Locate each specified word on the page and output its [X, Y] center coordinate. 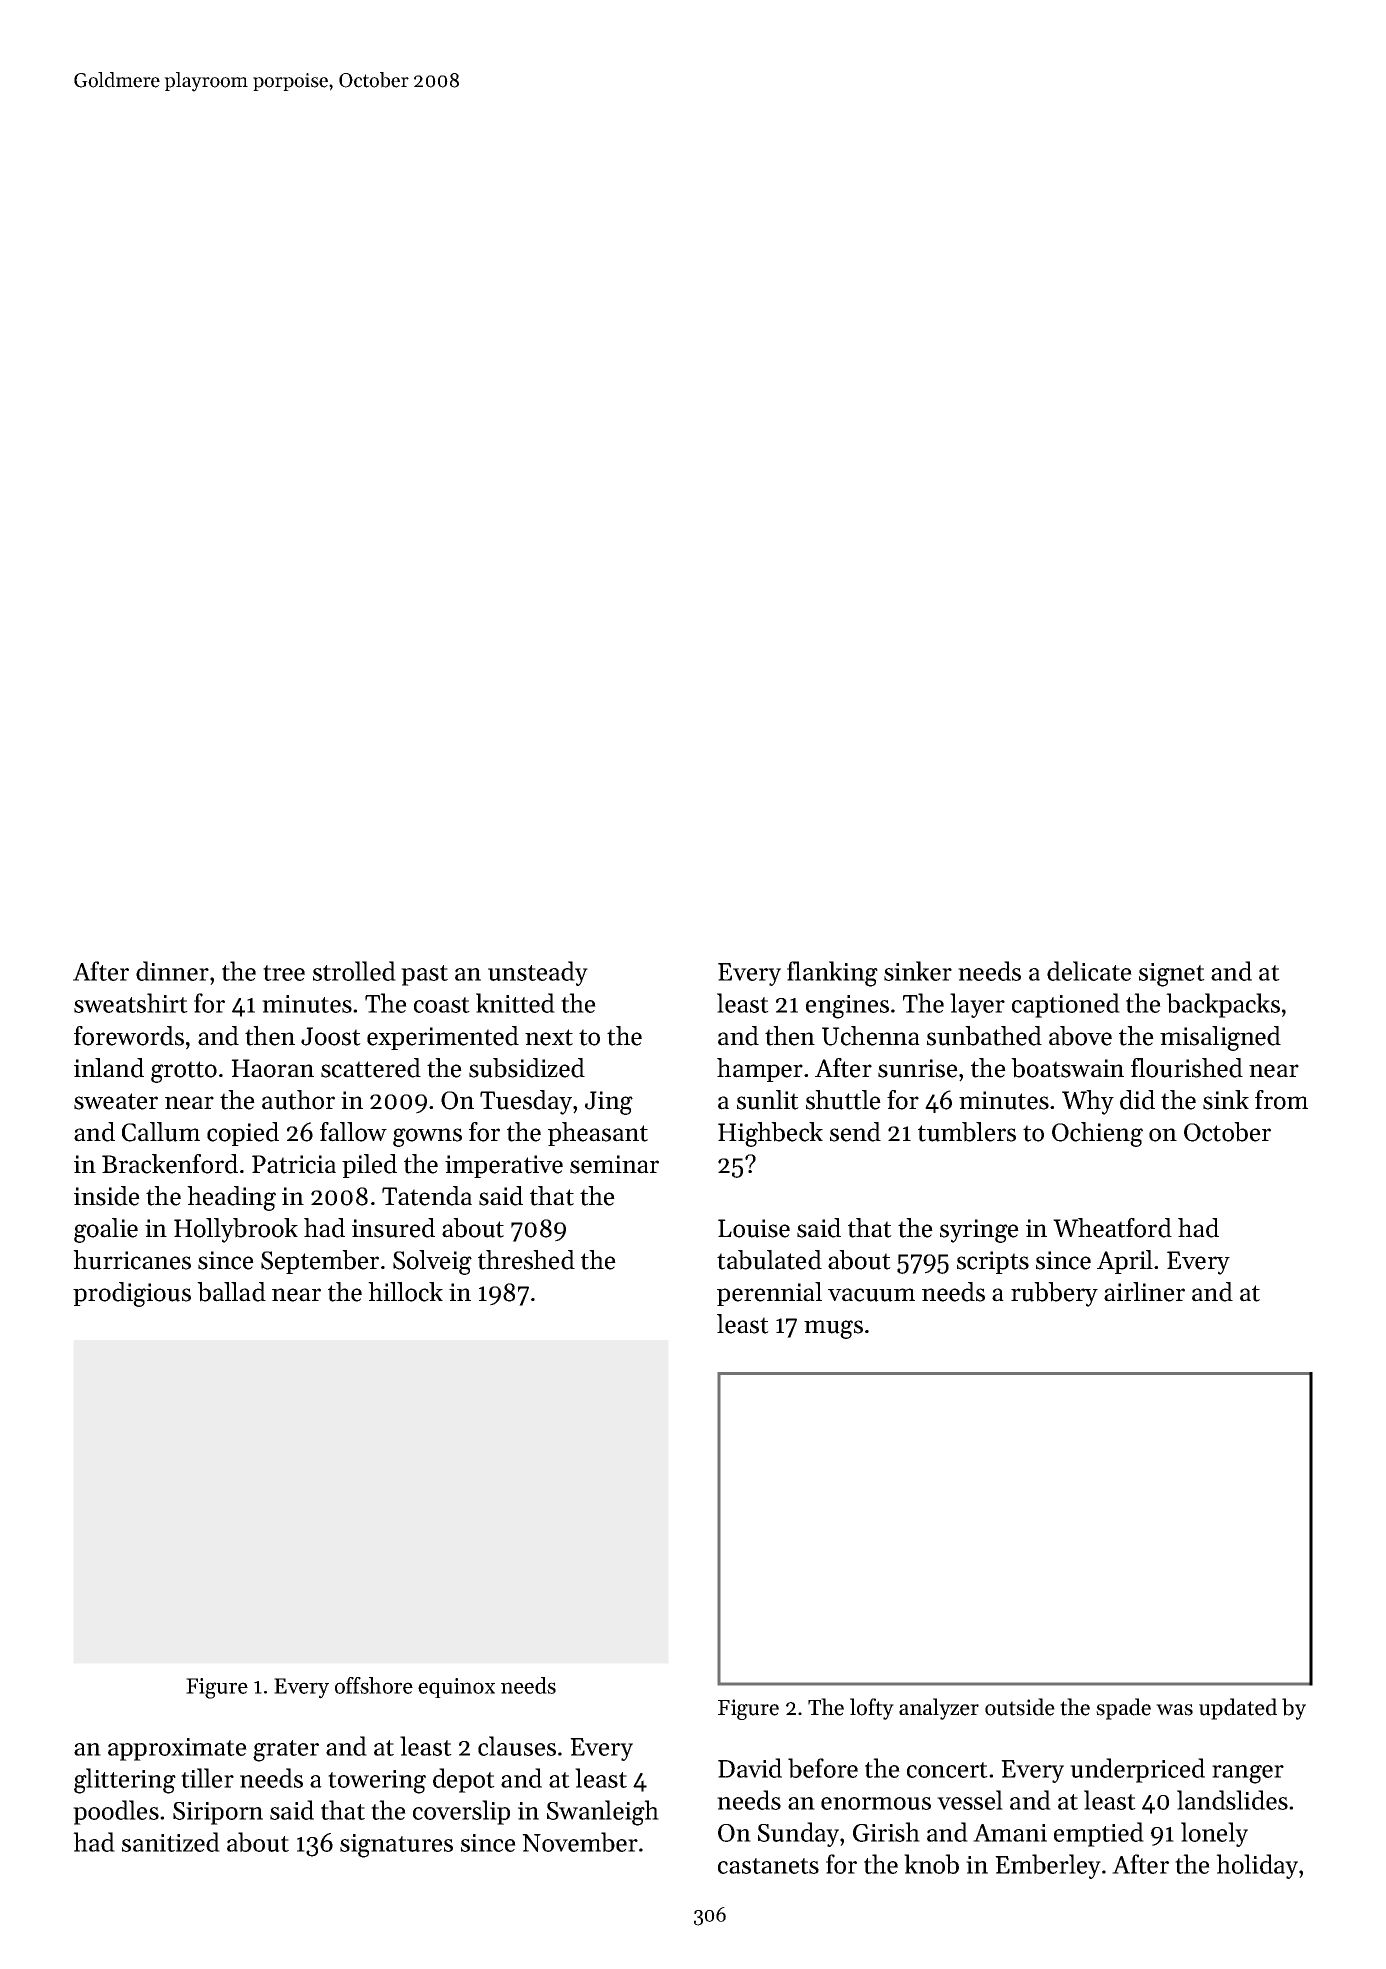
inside [107, 1196]
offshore [374, 1685]
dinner [172, 971]
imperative [504, 1166]
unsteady [538, 973]
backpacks [1223, 1005]
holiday [1257, 1866]
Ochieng [1097, 1134]
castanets [768, 1866]
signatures [396, 1846]
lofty [872, 1709]
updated [1238, 1709]
